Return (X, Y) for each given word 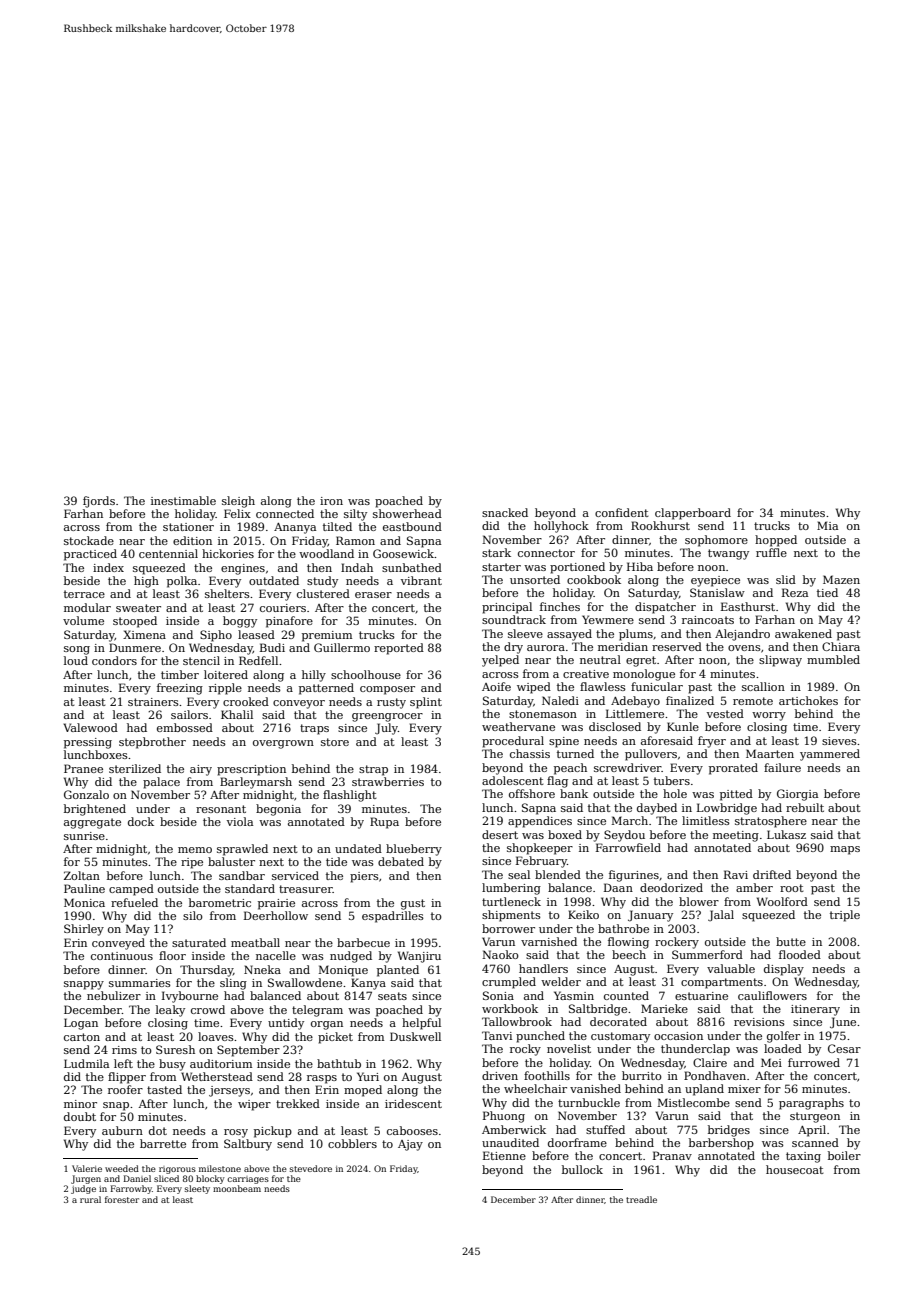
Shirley (84, 930)
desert (500, 834)
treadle (641, 1199)
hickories (228, 553)
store (335, 742)
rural (90, 1199)
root (792, 888)
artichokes (808, 700)
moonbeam (237, 1188)
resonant (221, 809)
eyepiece (715, 581)
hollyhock (561, 527)
